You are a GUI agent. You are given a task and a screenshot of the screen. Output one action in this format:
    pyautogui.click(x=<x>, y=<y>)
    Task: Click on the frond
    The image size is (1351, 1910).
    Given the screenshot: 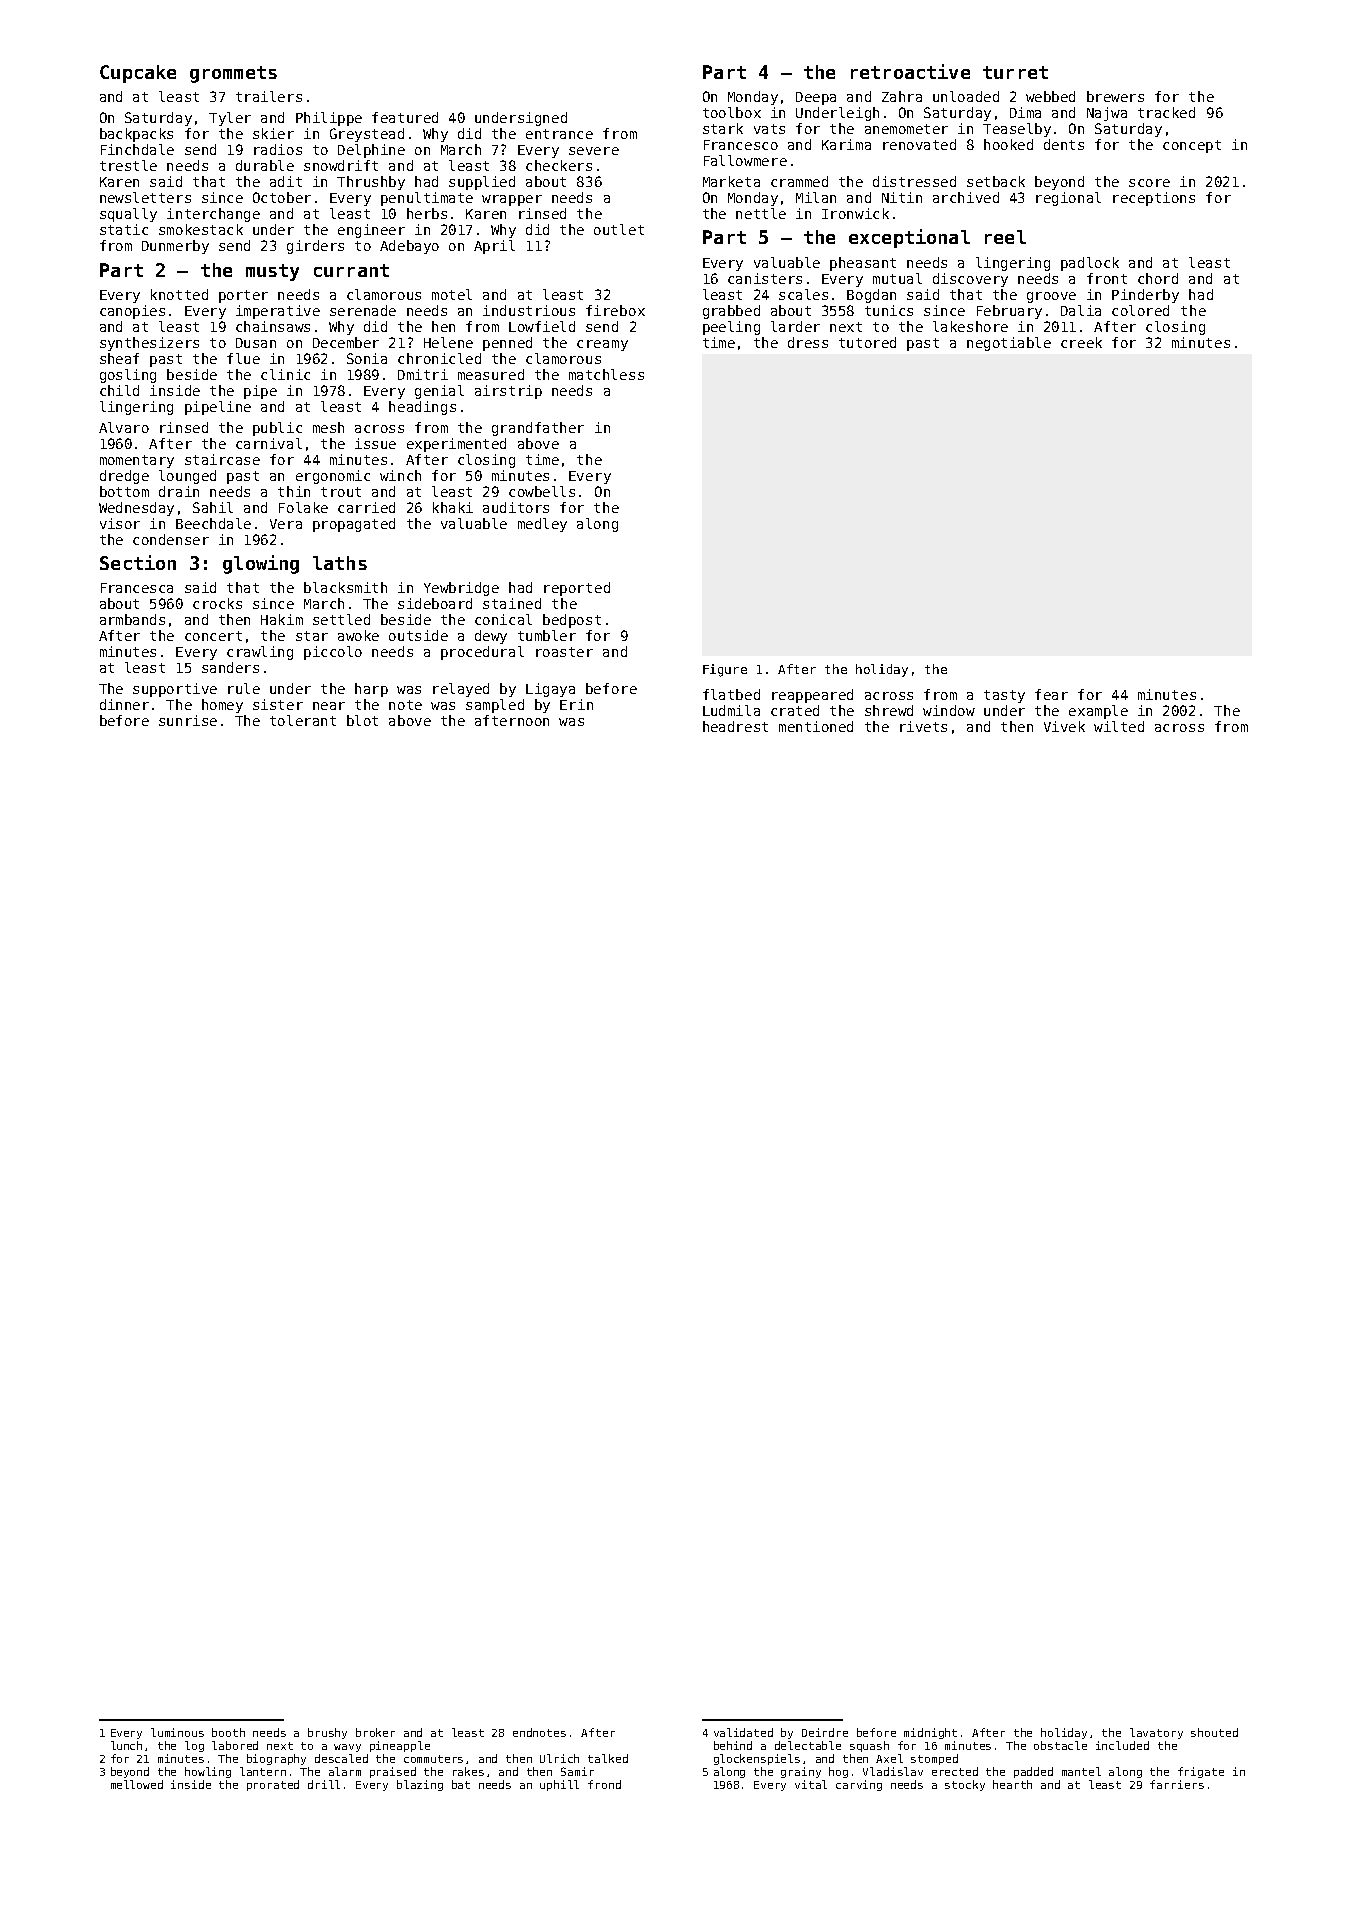 What is the action you would take?
    pyautogui.click(x=604, y=1784)
